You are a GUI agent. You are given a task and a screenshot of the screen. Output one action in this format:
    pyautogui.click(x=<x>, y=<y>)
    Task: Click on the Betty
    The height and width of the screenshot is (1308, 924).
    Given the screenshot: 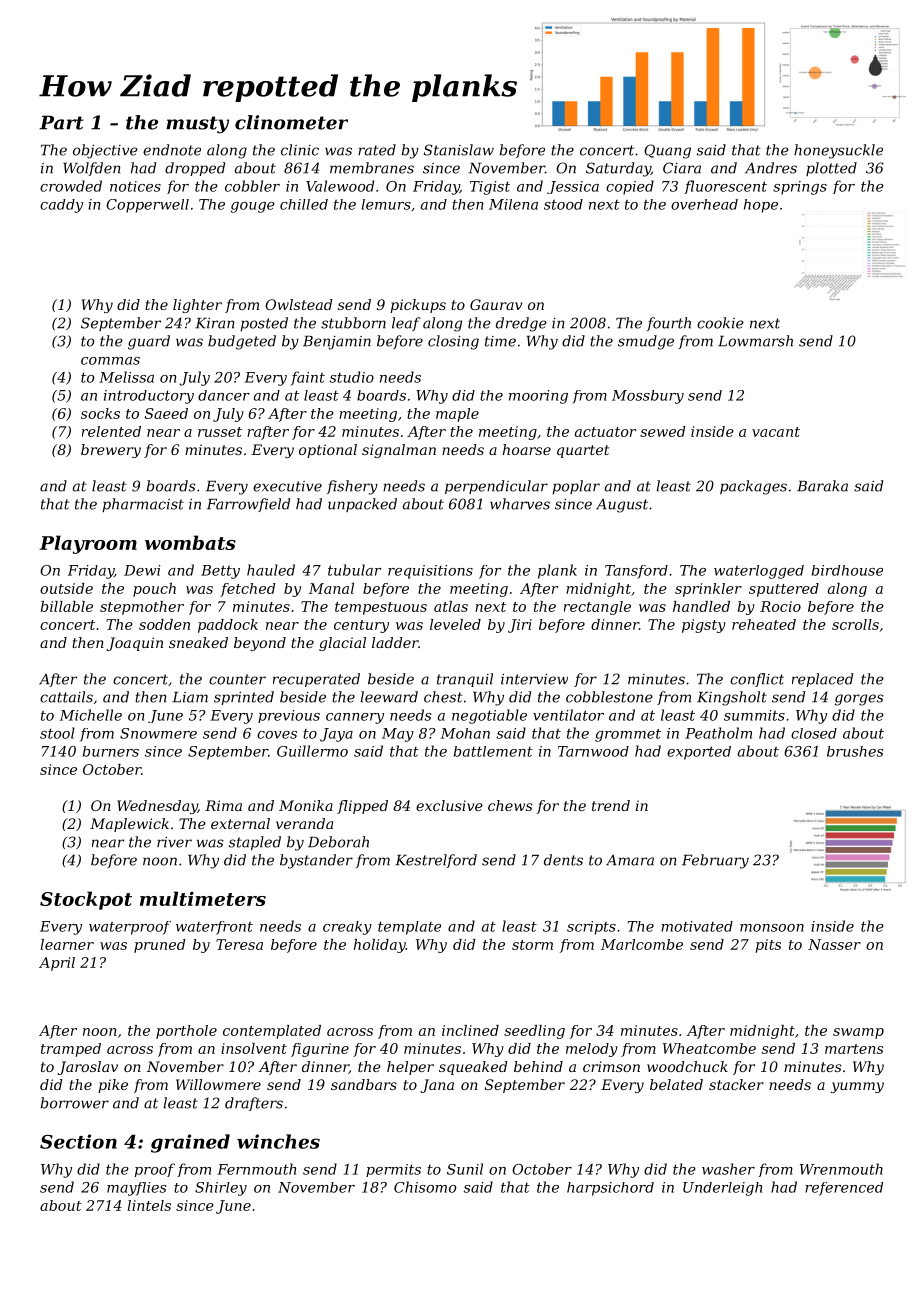 What is the action you would take?
    pyautogui.click(x=220, y=572)
